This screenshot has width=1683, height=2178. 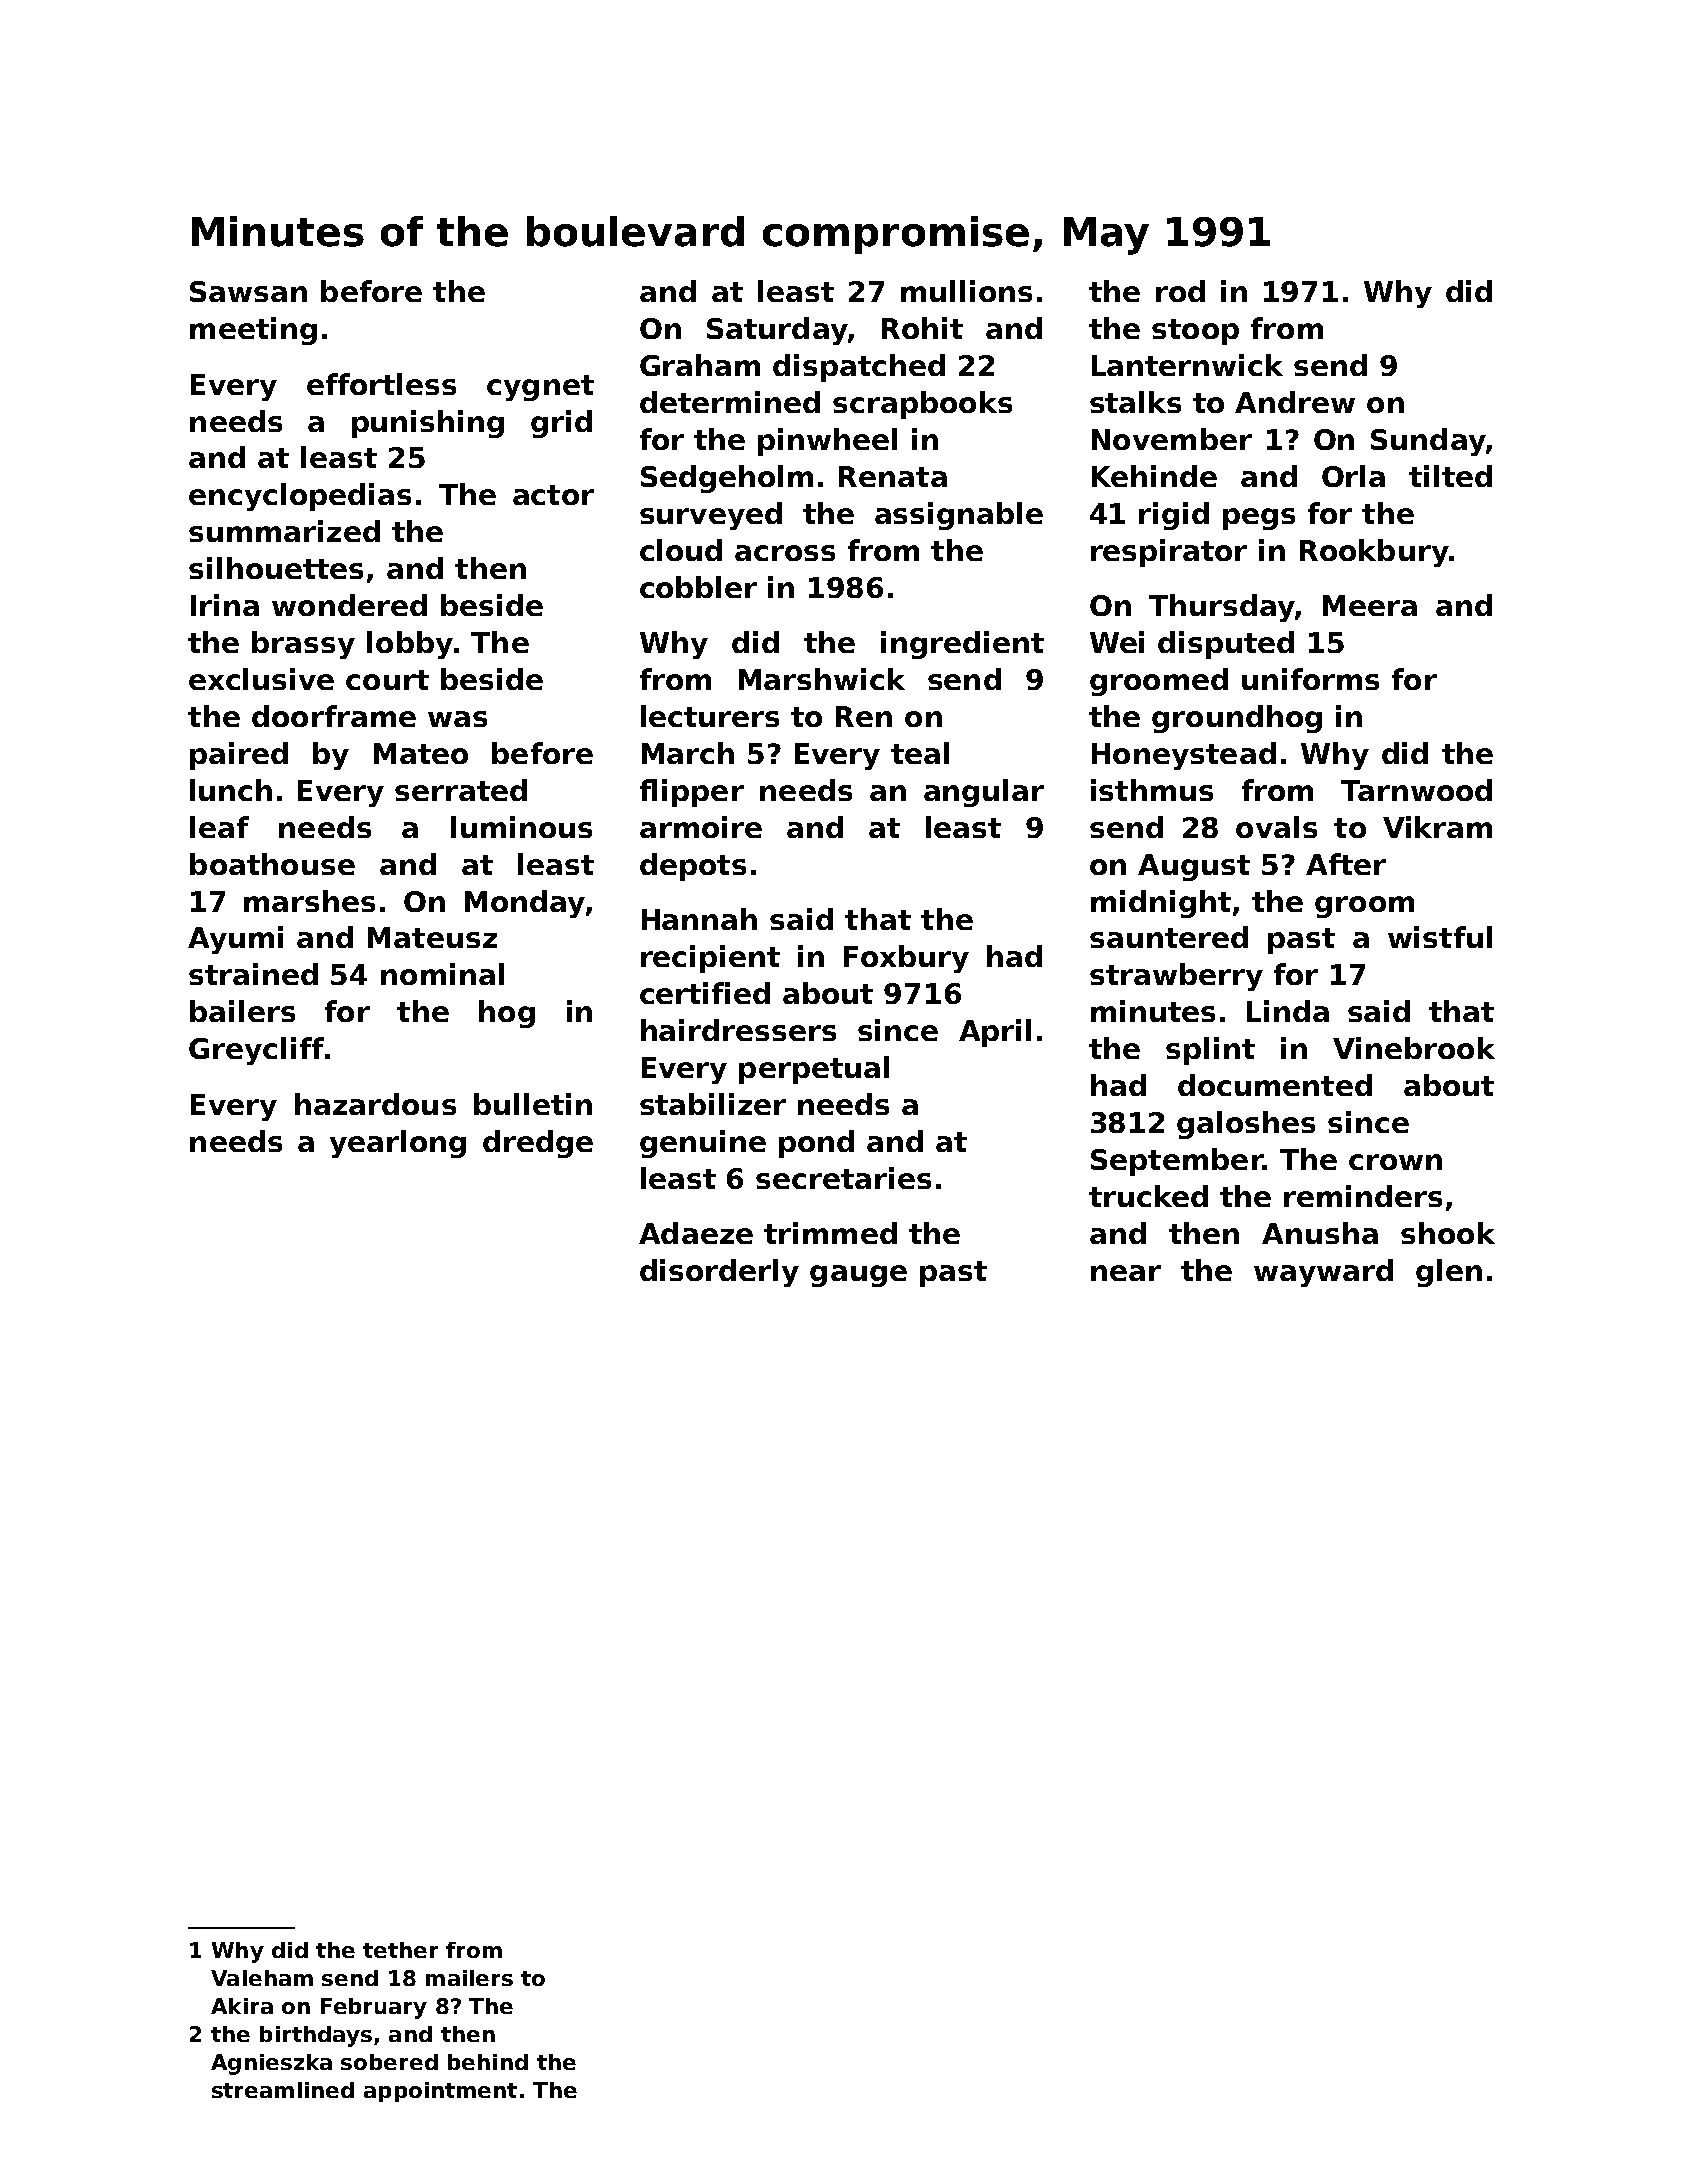 What do you see at coordinates (1323, 1273) in the screenshot?
I see `wayward` at bounding box center [1323, 1273].
